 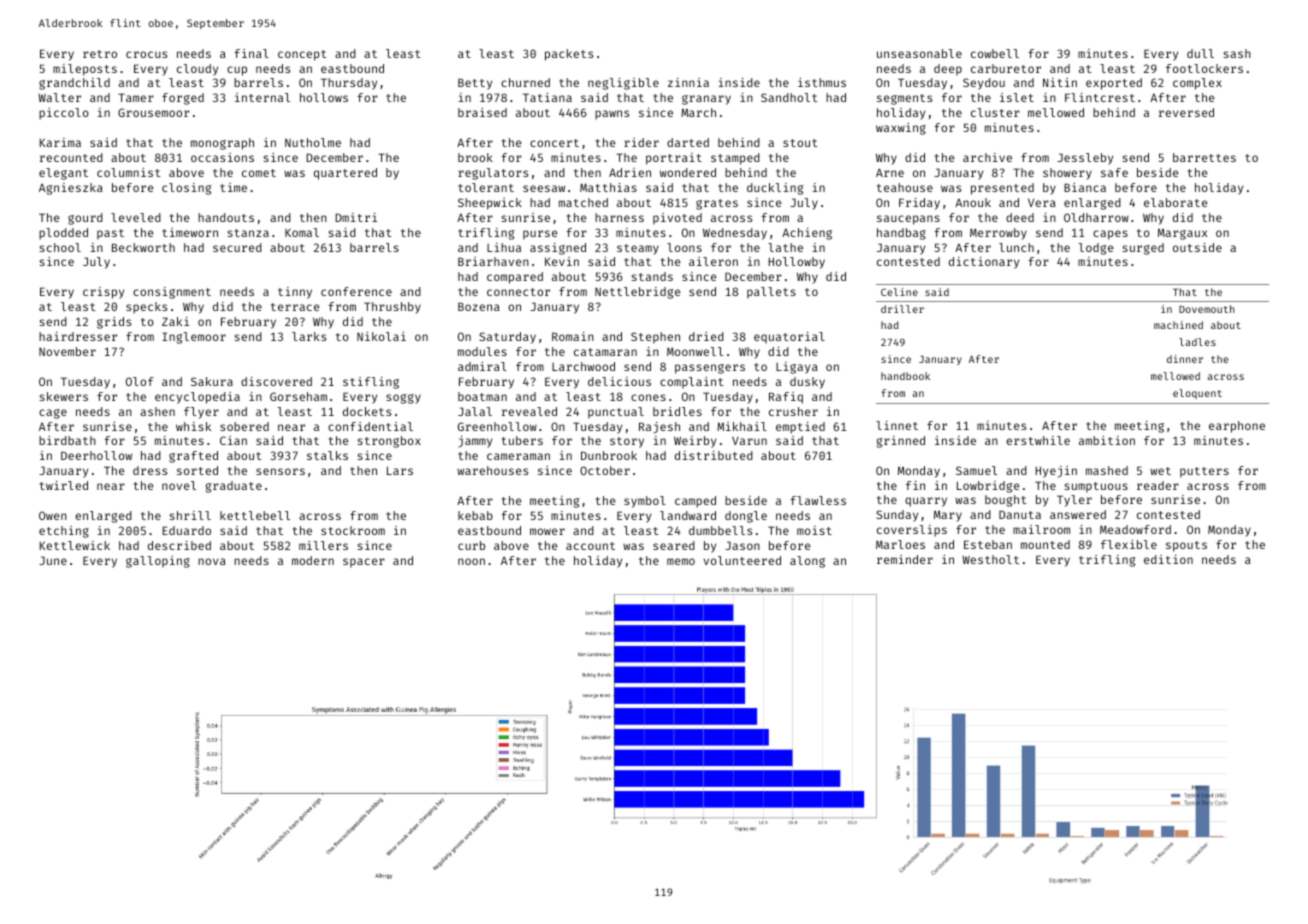 I want to click on shrill, so click(x=190, y=515).
